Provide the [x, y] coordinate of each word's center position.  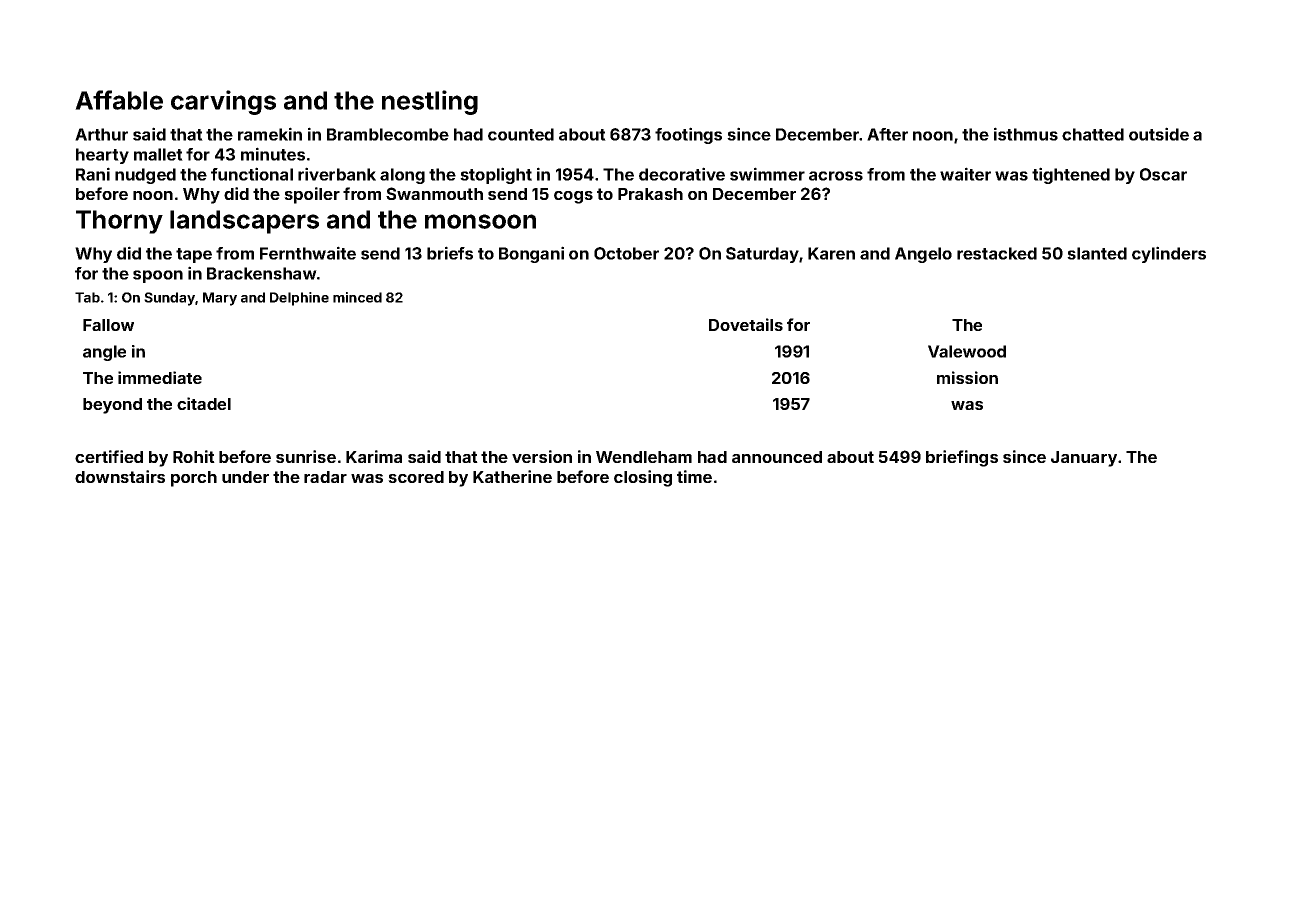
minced [357, 297]
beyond [112, 406]
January [1084, 459]
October [626, 253]
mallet [158, 154]
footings [688, 135]
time [694, 476]
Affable [119, 100]
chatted [1093, 134]
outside [1159, 134]
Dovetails [746, 324]
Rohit [194, 456]
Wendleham [644, 457]
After [887, 134]
